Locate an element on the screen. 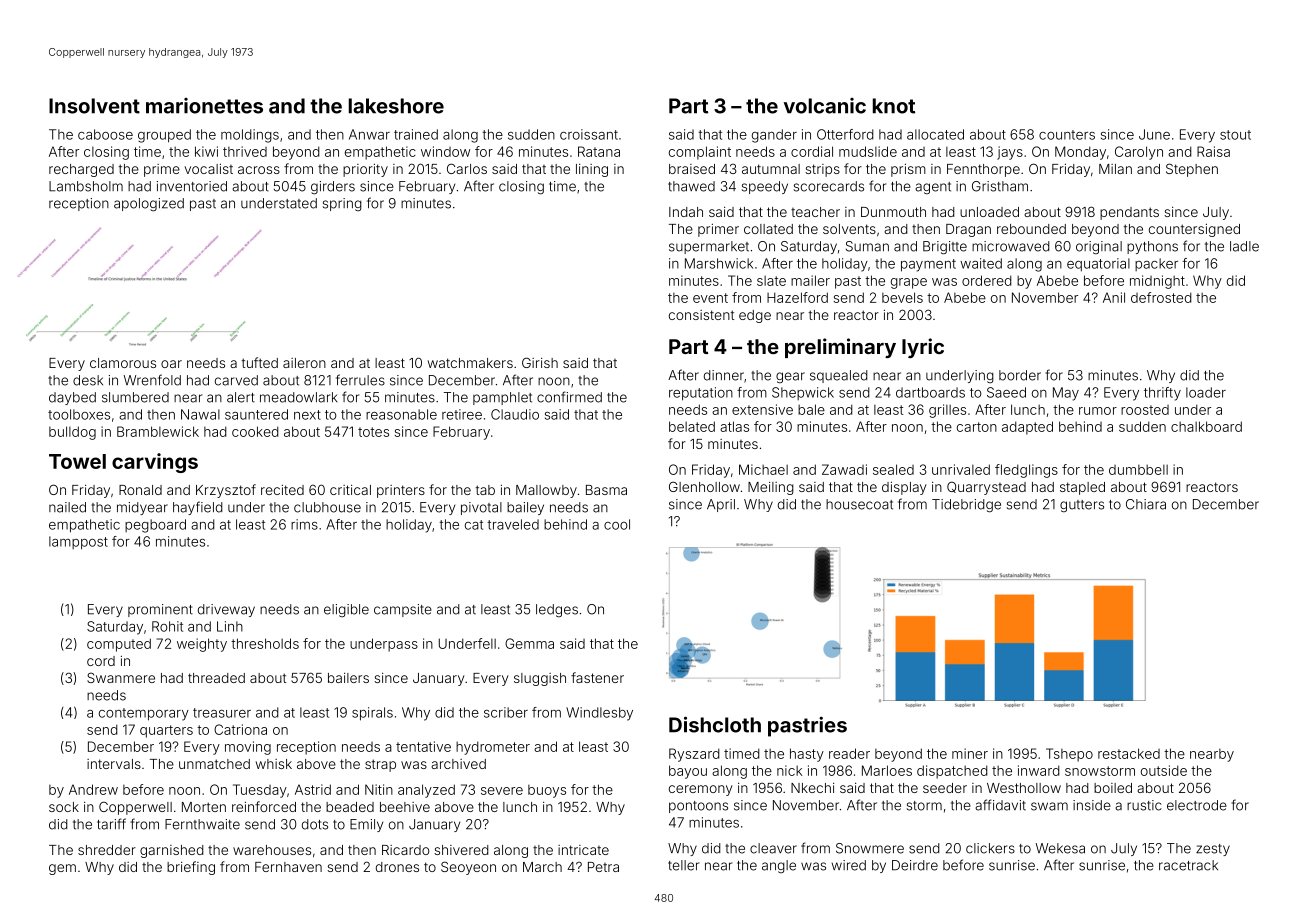 Image resolution: width=1308 pixels, height=924 pixels. marionettes is located at coordinates (204, 106).
